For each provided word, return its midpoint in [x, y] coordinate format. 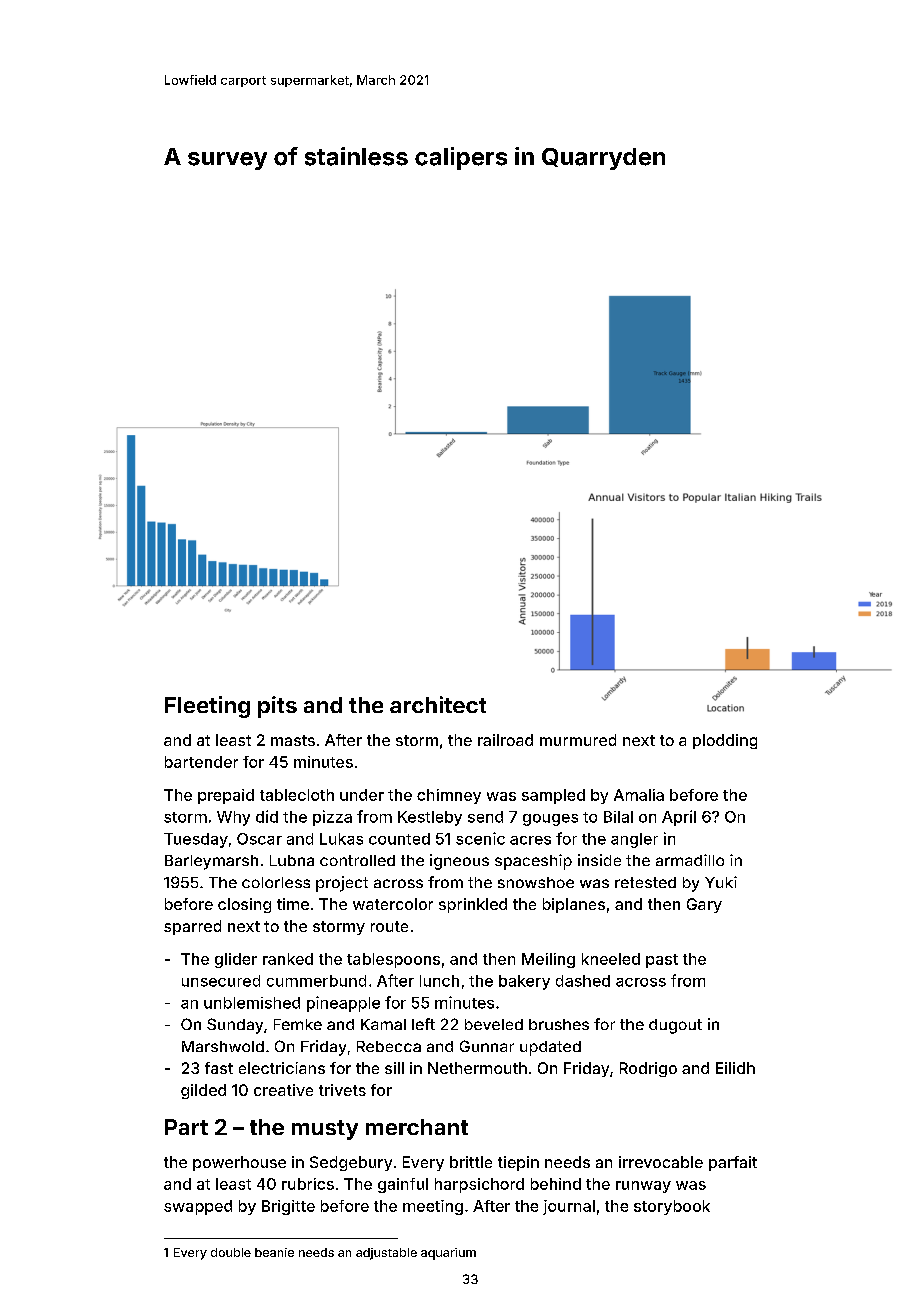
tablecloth [297, 795]
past [662, 961]
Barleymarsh [211, 862]
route [389, 926]
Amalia [639, 795]
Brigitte [288, 1207]
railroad [505, 740]
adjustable [386, 1254]
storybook [672, 1207]
